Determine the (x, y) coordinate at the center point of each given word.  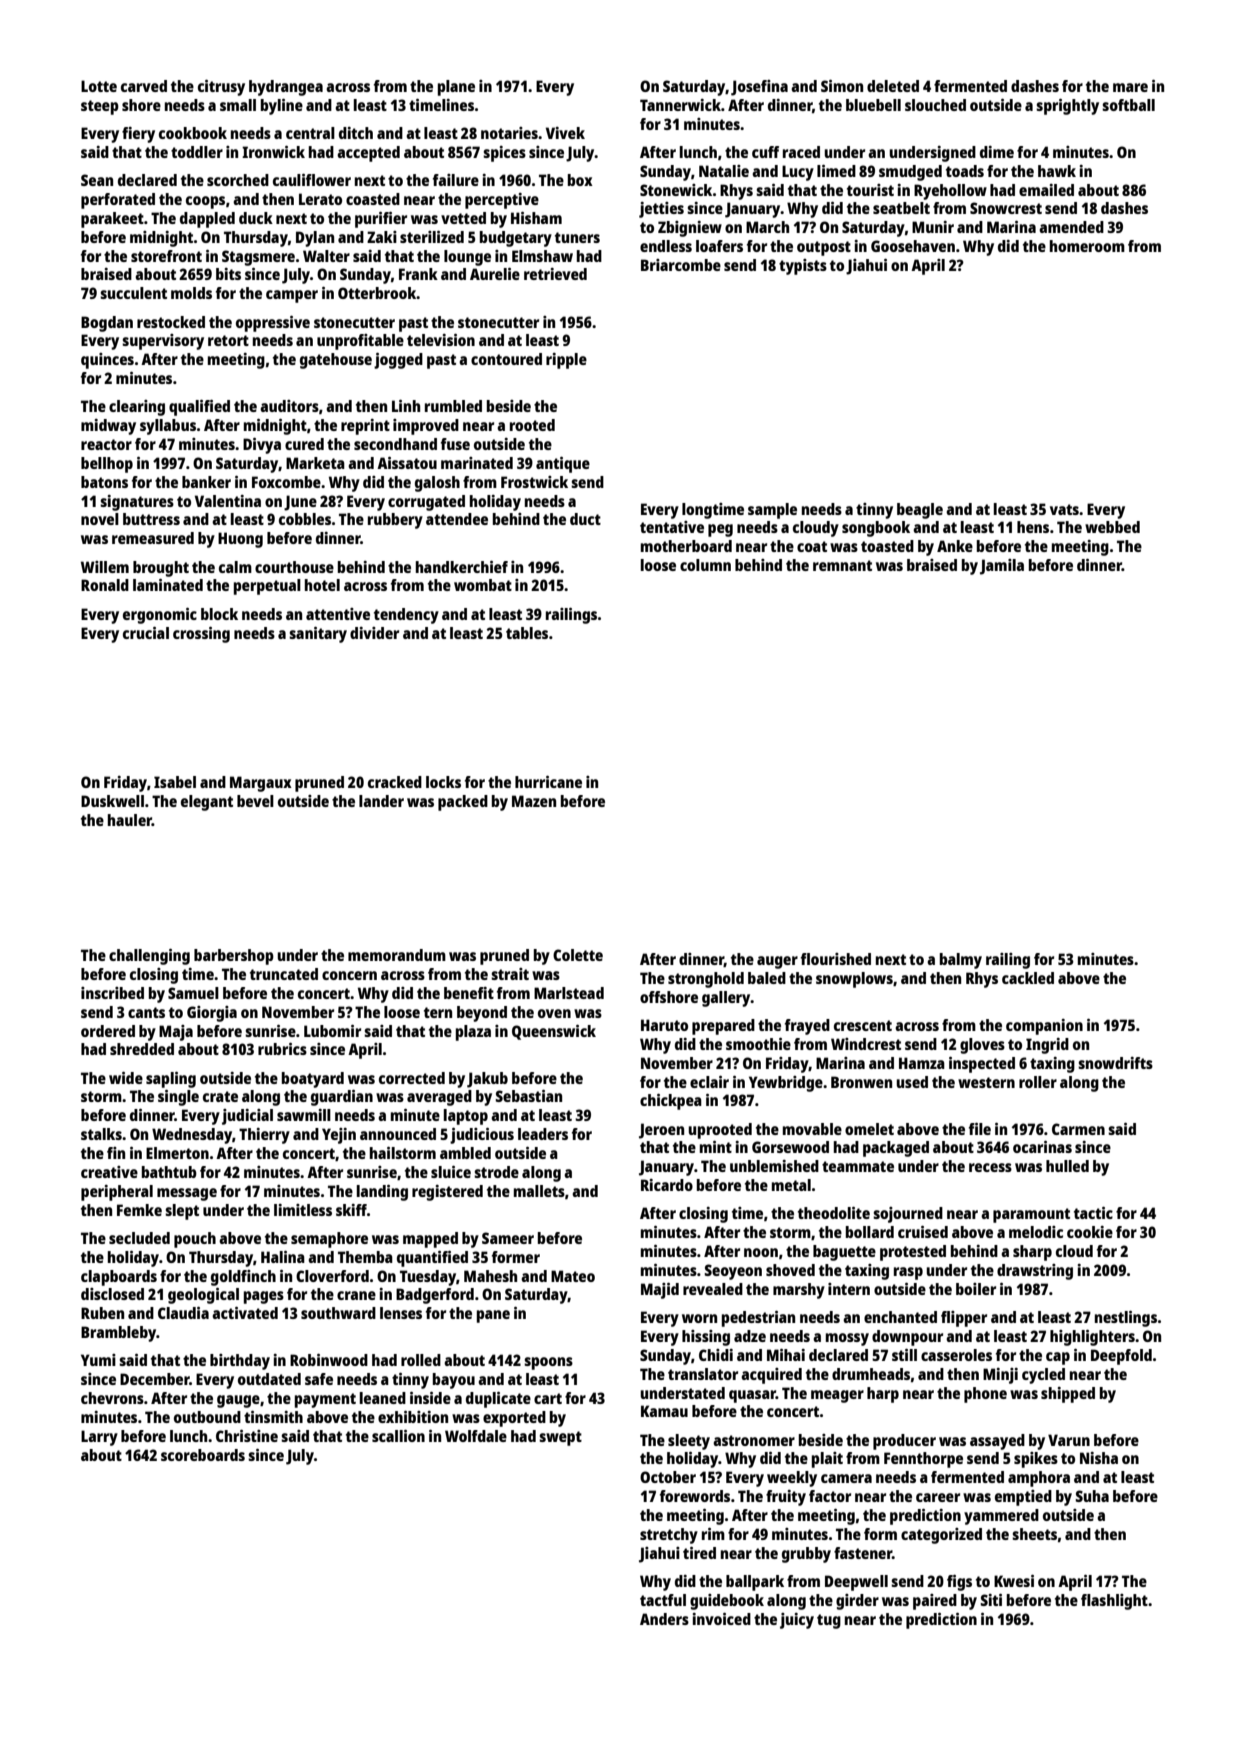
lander (381, 801)
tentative (672, 527)
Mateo (573, 1276)
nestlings (1126, 1319)
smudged (910, 173)
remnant (842, 565)
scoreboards (203, 1455)
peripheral (117, 1193)
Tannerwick (680, 105)
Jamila (1002, 567)
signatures (137, 503)
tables (527, 633)
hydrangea (286, 88)
